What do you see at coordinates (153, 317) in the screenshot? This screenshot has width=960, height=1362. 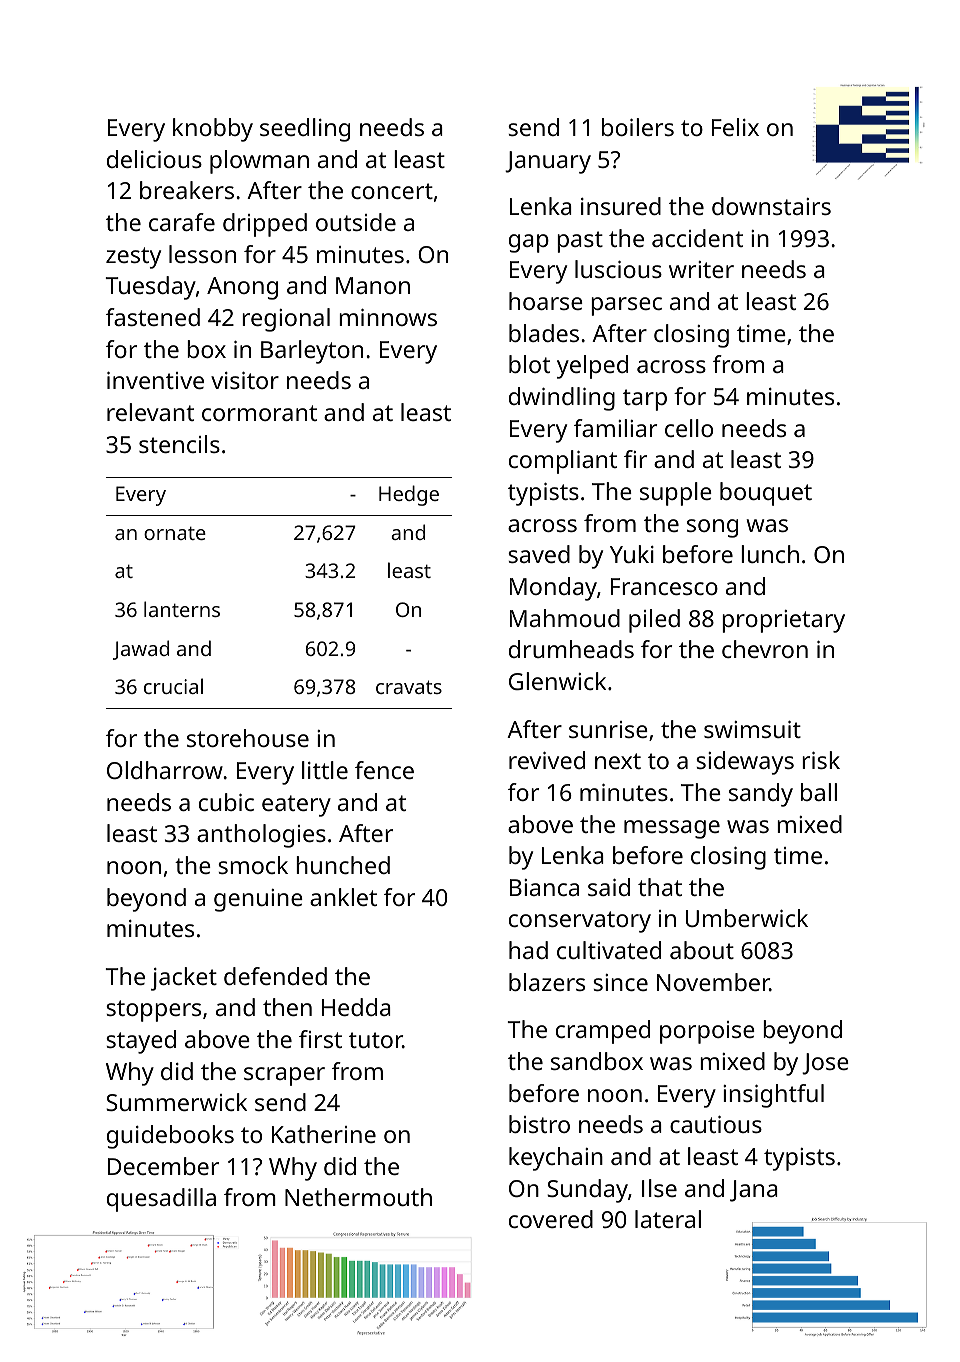 I see `fastened` at bounding box center [153, 317].
